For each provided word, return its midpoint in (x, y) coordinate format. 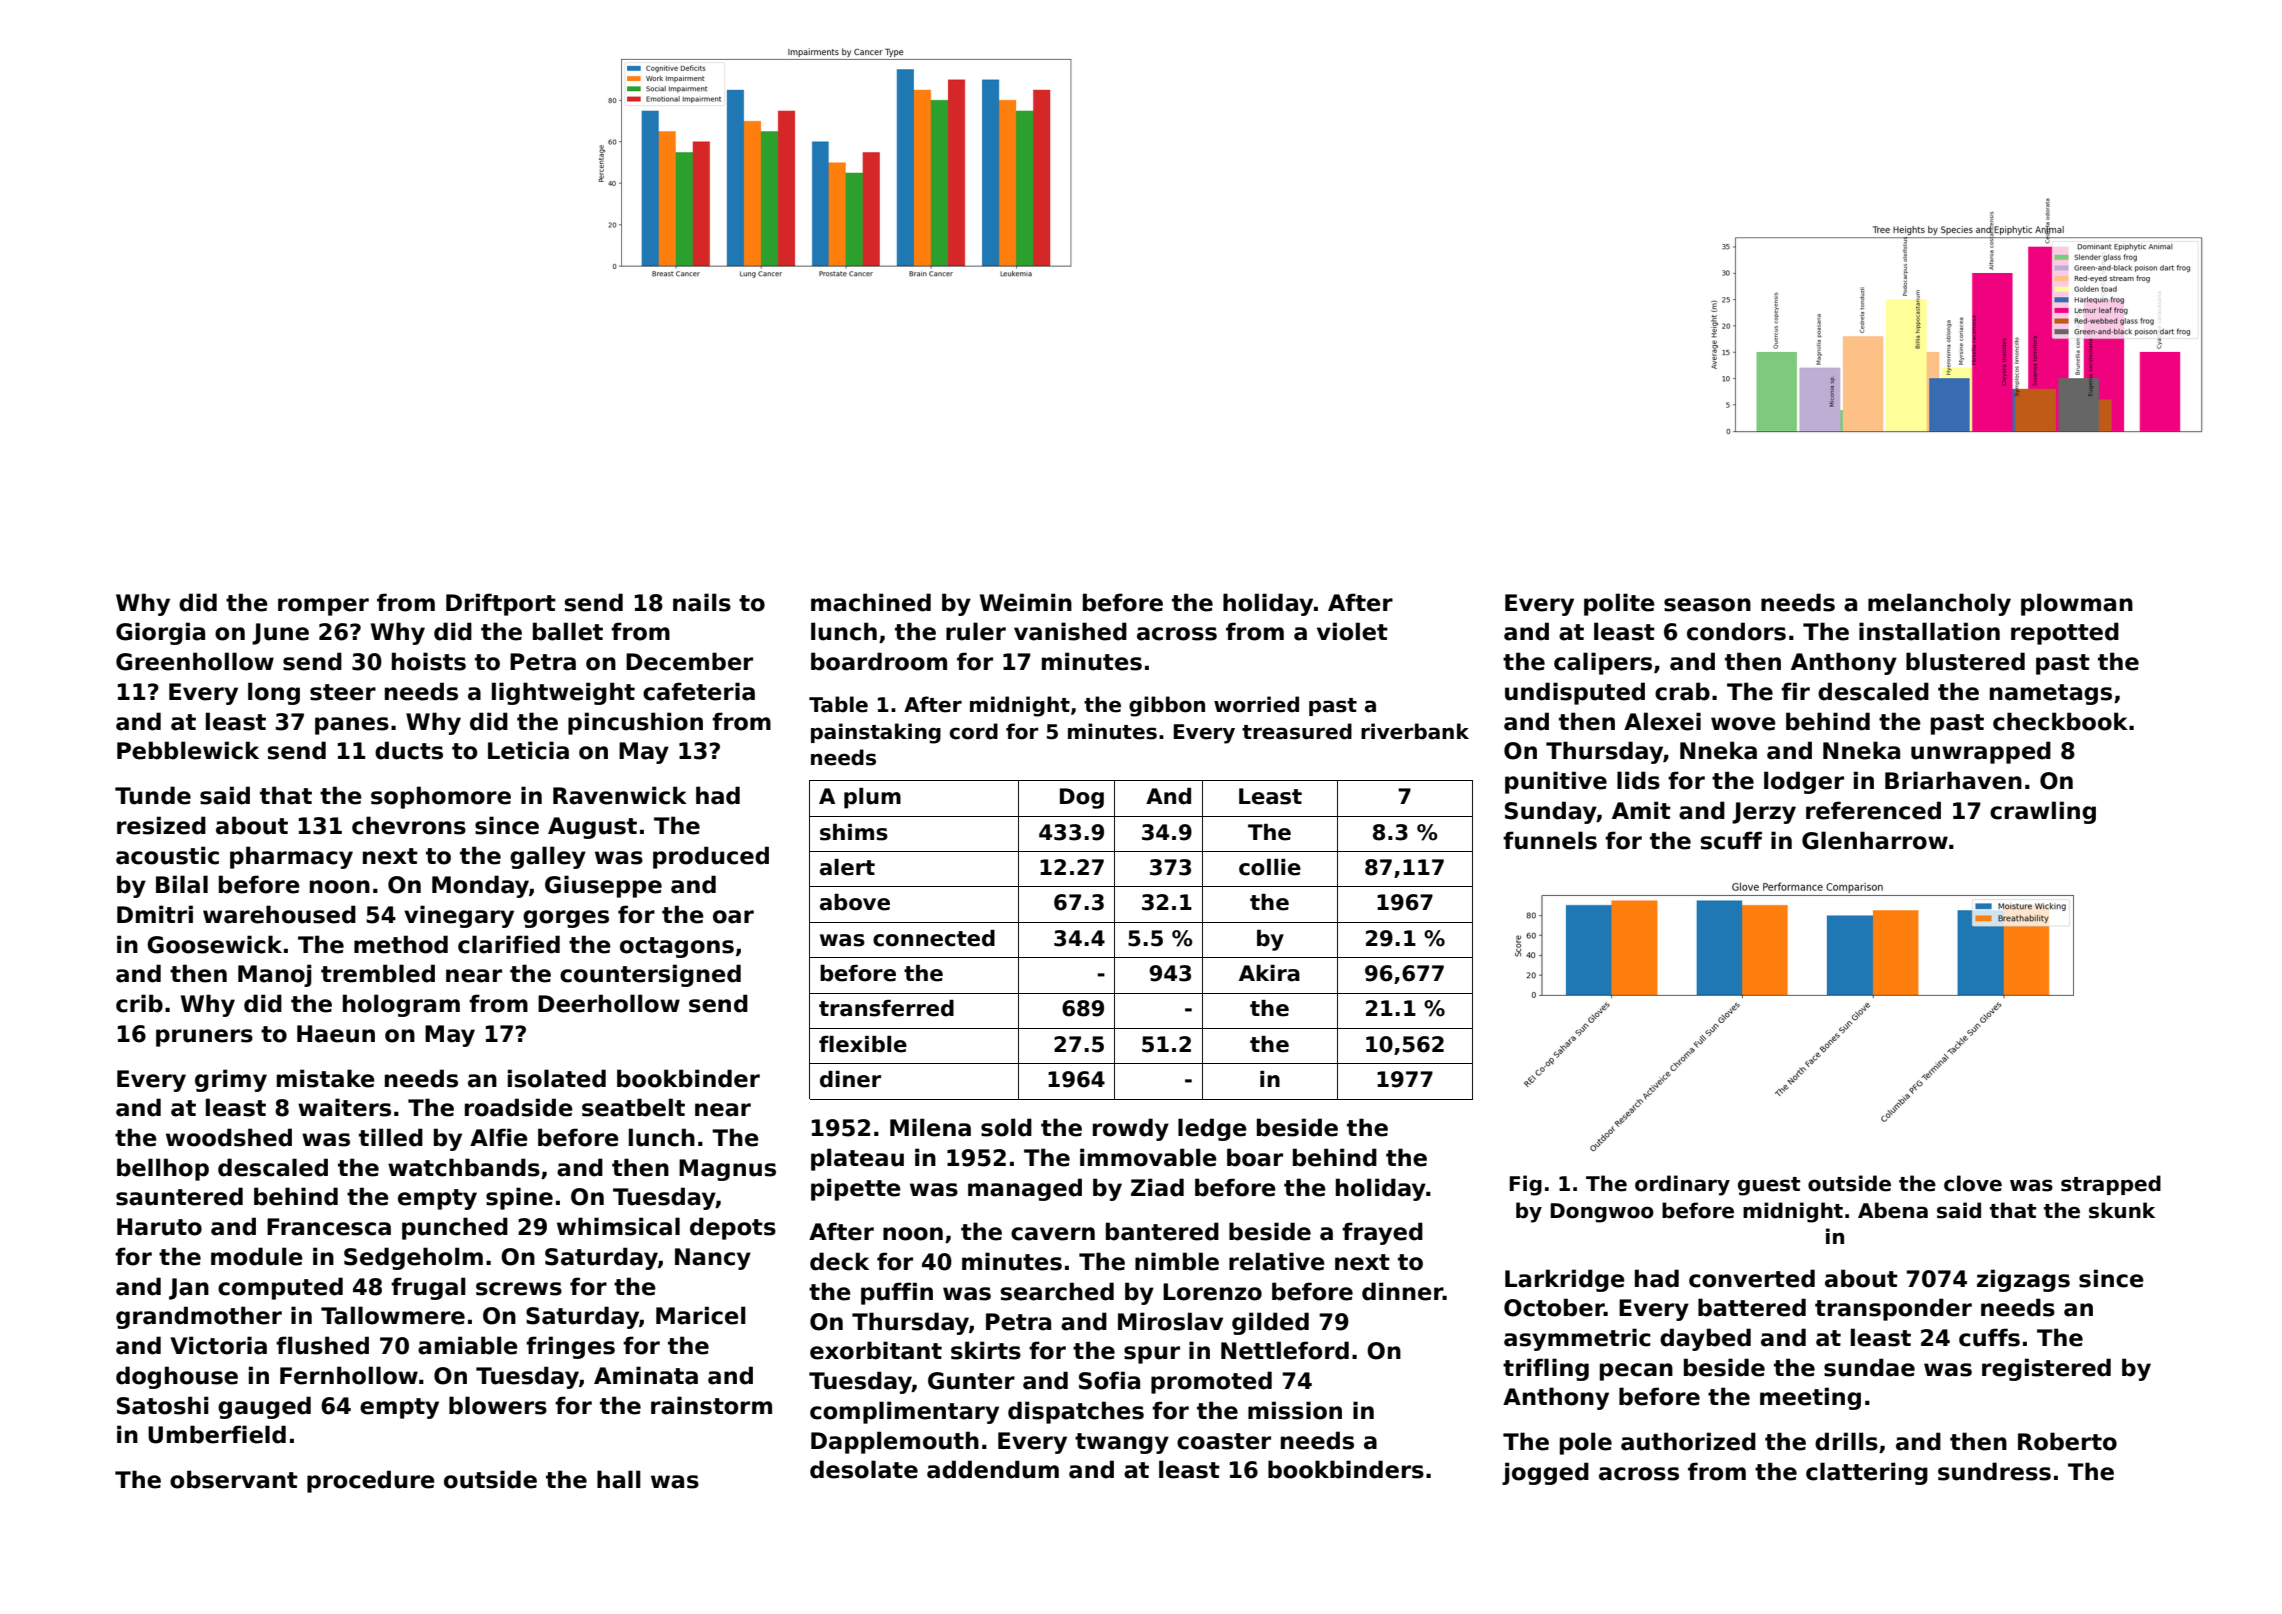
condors (1736, 631)
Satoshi (163, 1405)
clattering (1867, 1473)
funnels (1550, 840)
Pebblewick (188, 750)
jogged (1545, 1473)
